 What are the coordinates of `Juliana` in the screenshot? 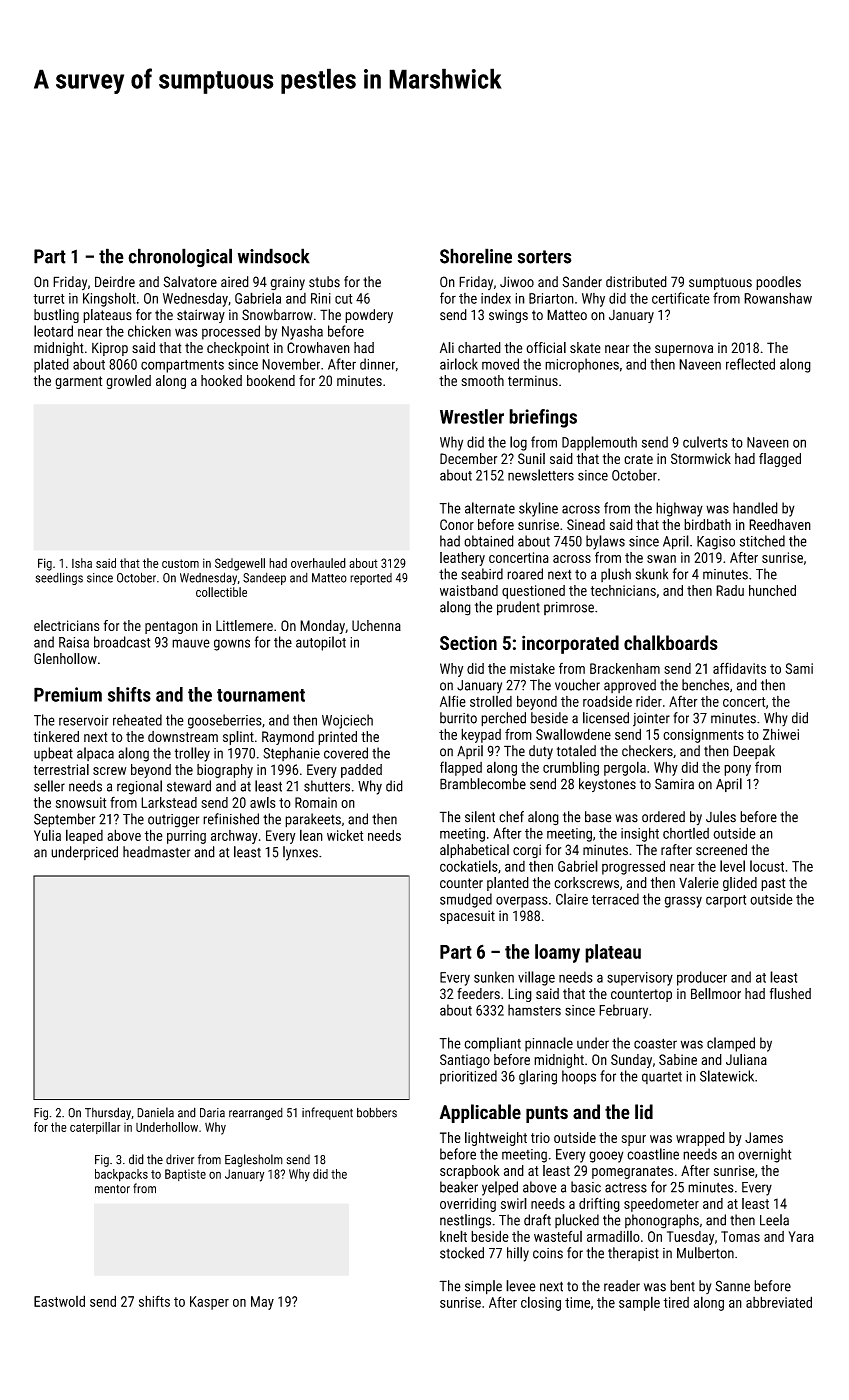 It's located at (746, 1059).
